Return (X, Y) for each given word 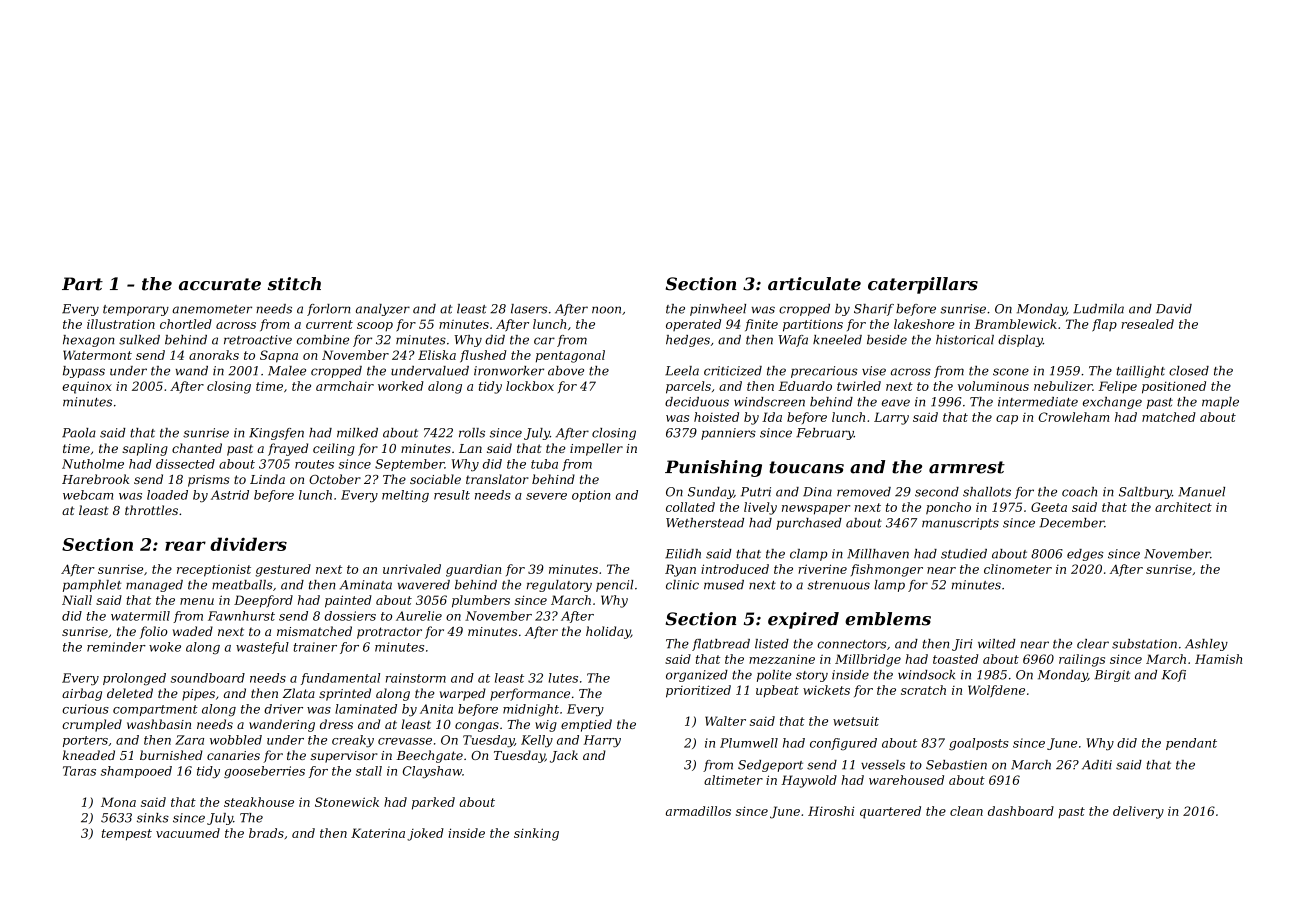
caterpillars (923, 285)
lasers (529, 309)
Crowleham (1073, 417)
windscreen (769, 402)
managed (154, 586)
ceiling (333, 449)
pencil (615, 586)
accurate (220, 284)
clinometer (1018, 569)
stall (369, 771)
